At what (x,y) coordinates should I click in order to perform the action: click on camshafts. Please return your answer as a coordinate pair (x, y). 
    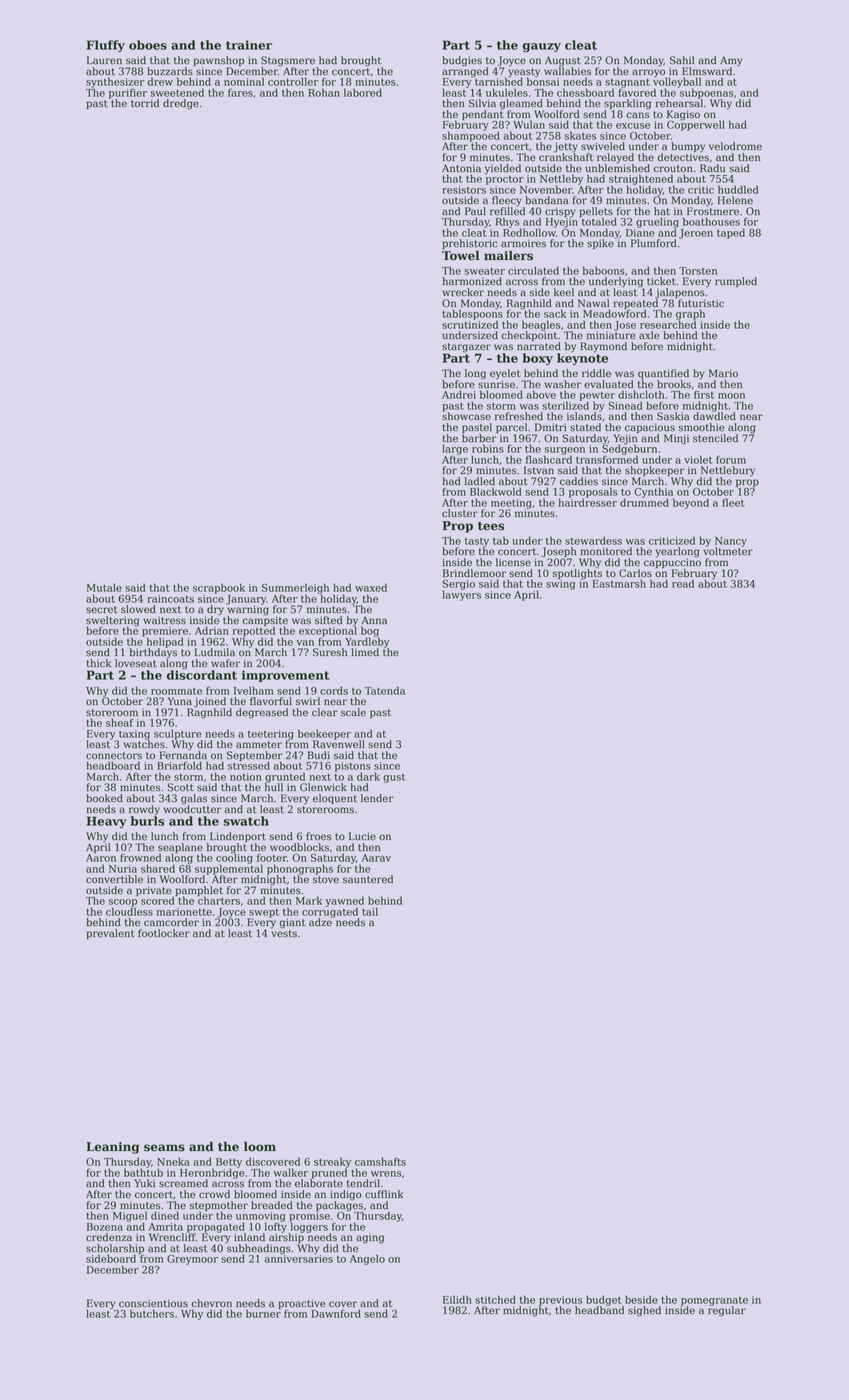
    Looking at the image, I should click on (380, 1161).
